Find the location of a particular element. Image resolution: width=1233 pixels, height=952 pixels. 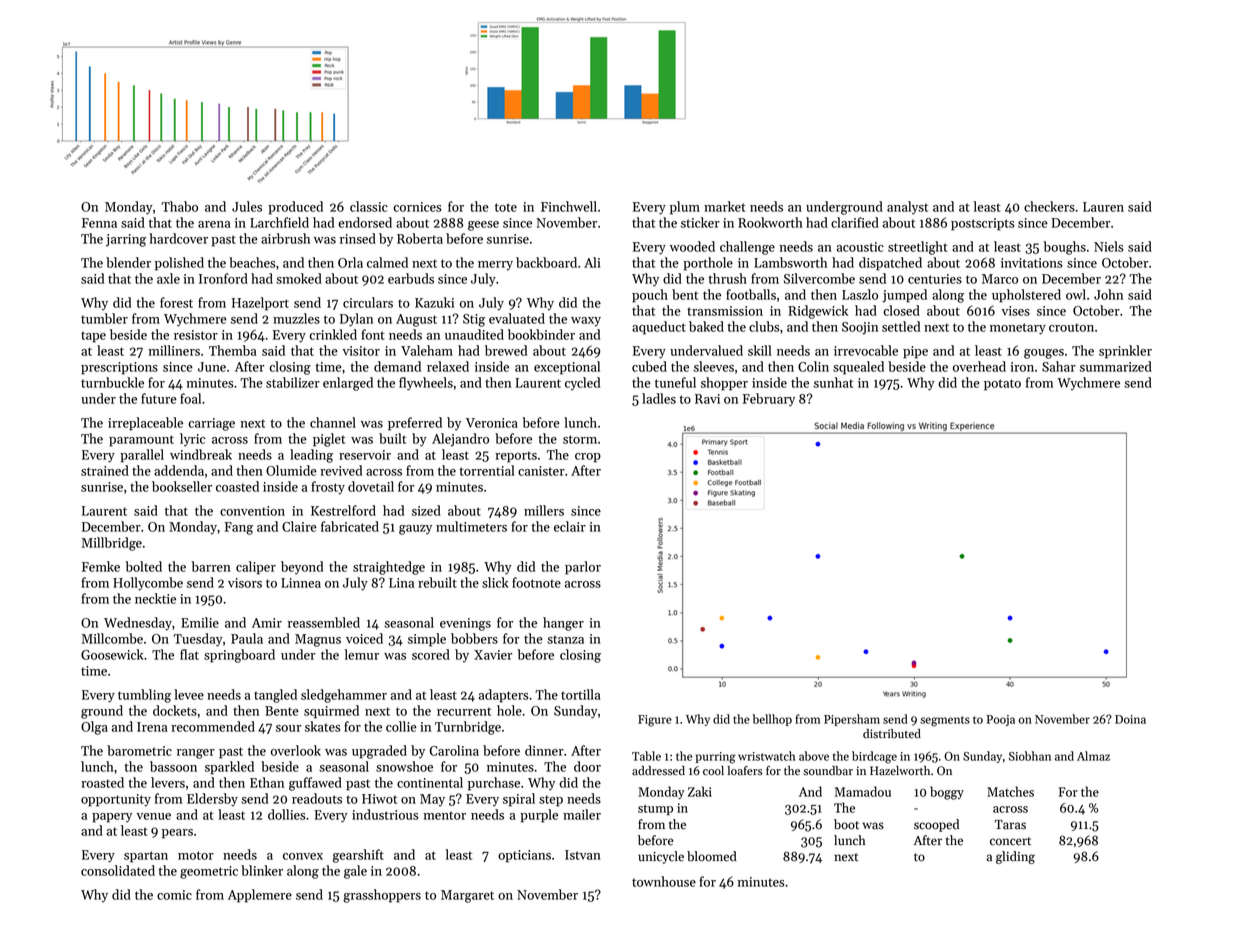

millers is located at coordinates (544, 510).
